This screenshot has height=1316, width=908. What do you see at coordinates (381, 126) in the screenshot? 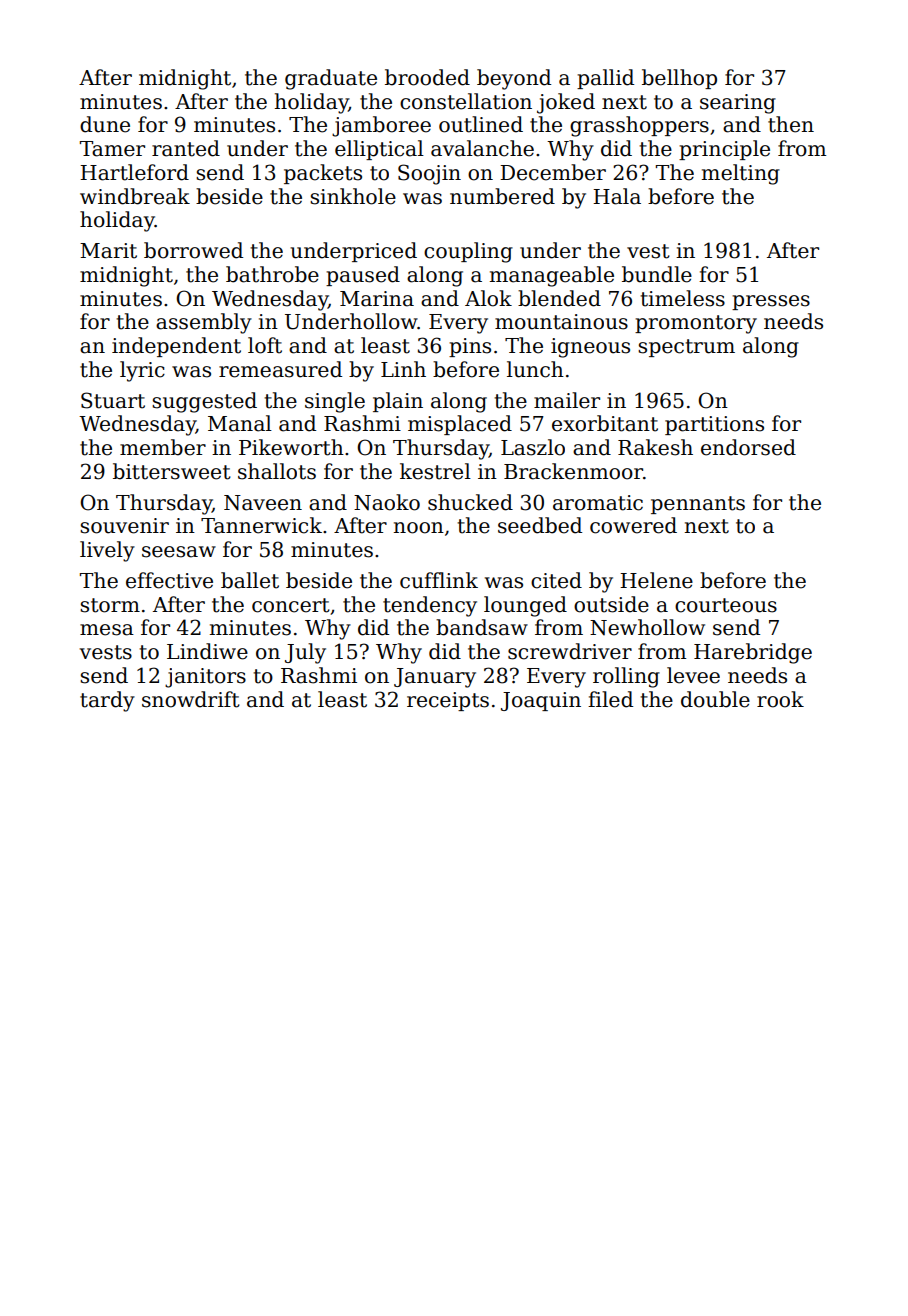
I see `jamboree` at bounding box center [381, 126].
